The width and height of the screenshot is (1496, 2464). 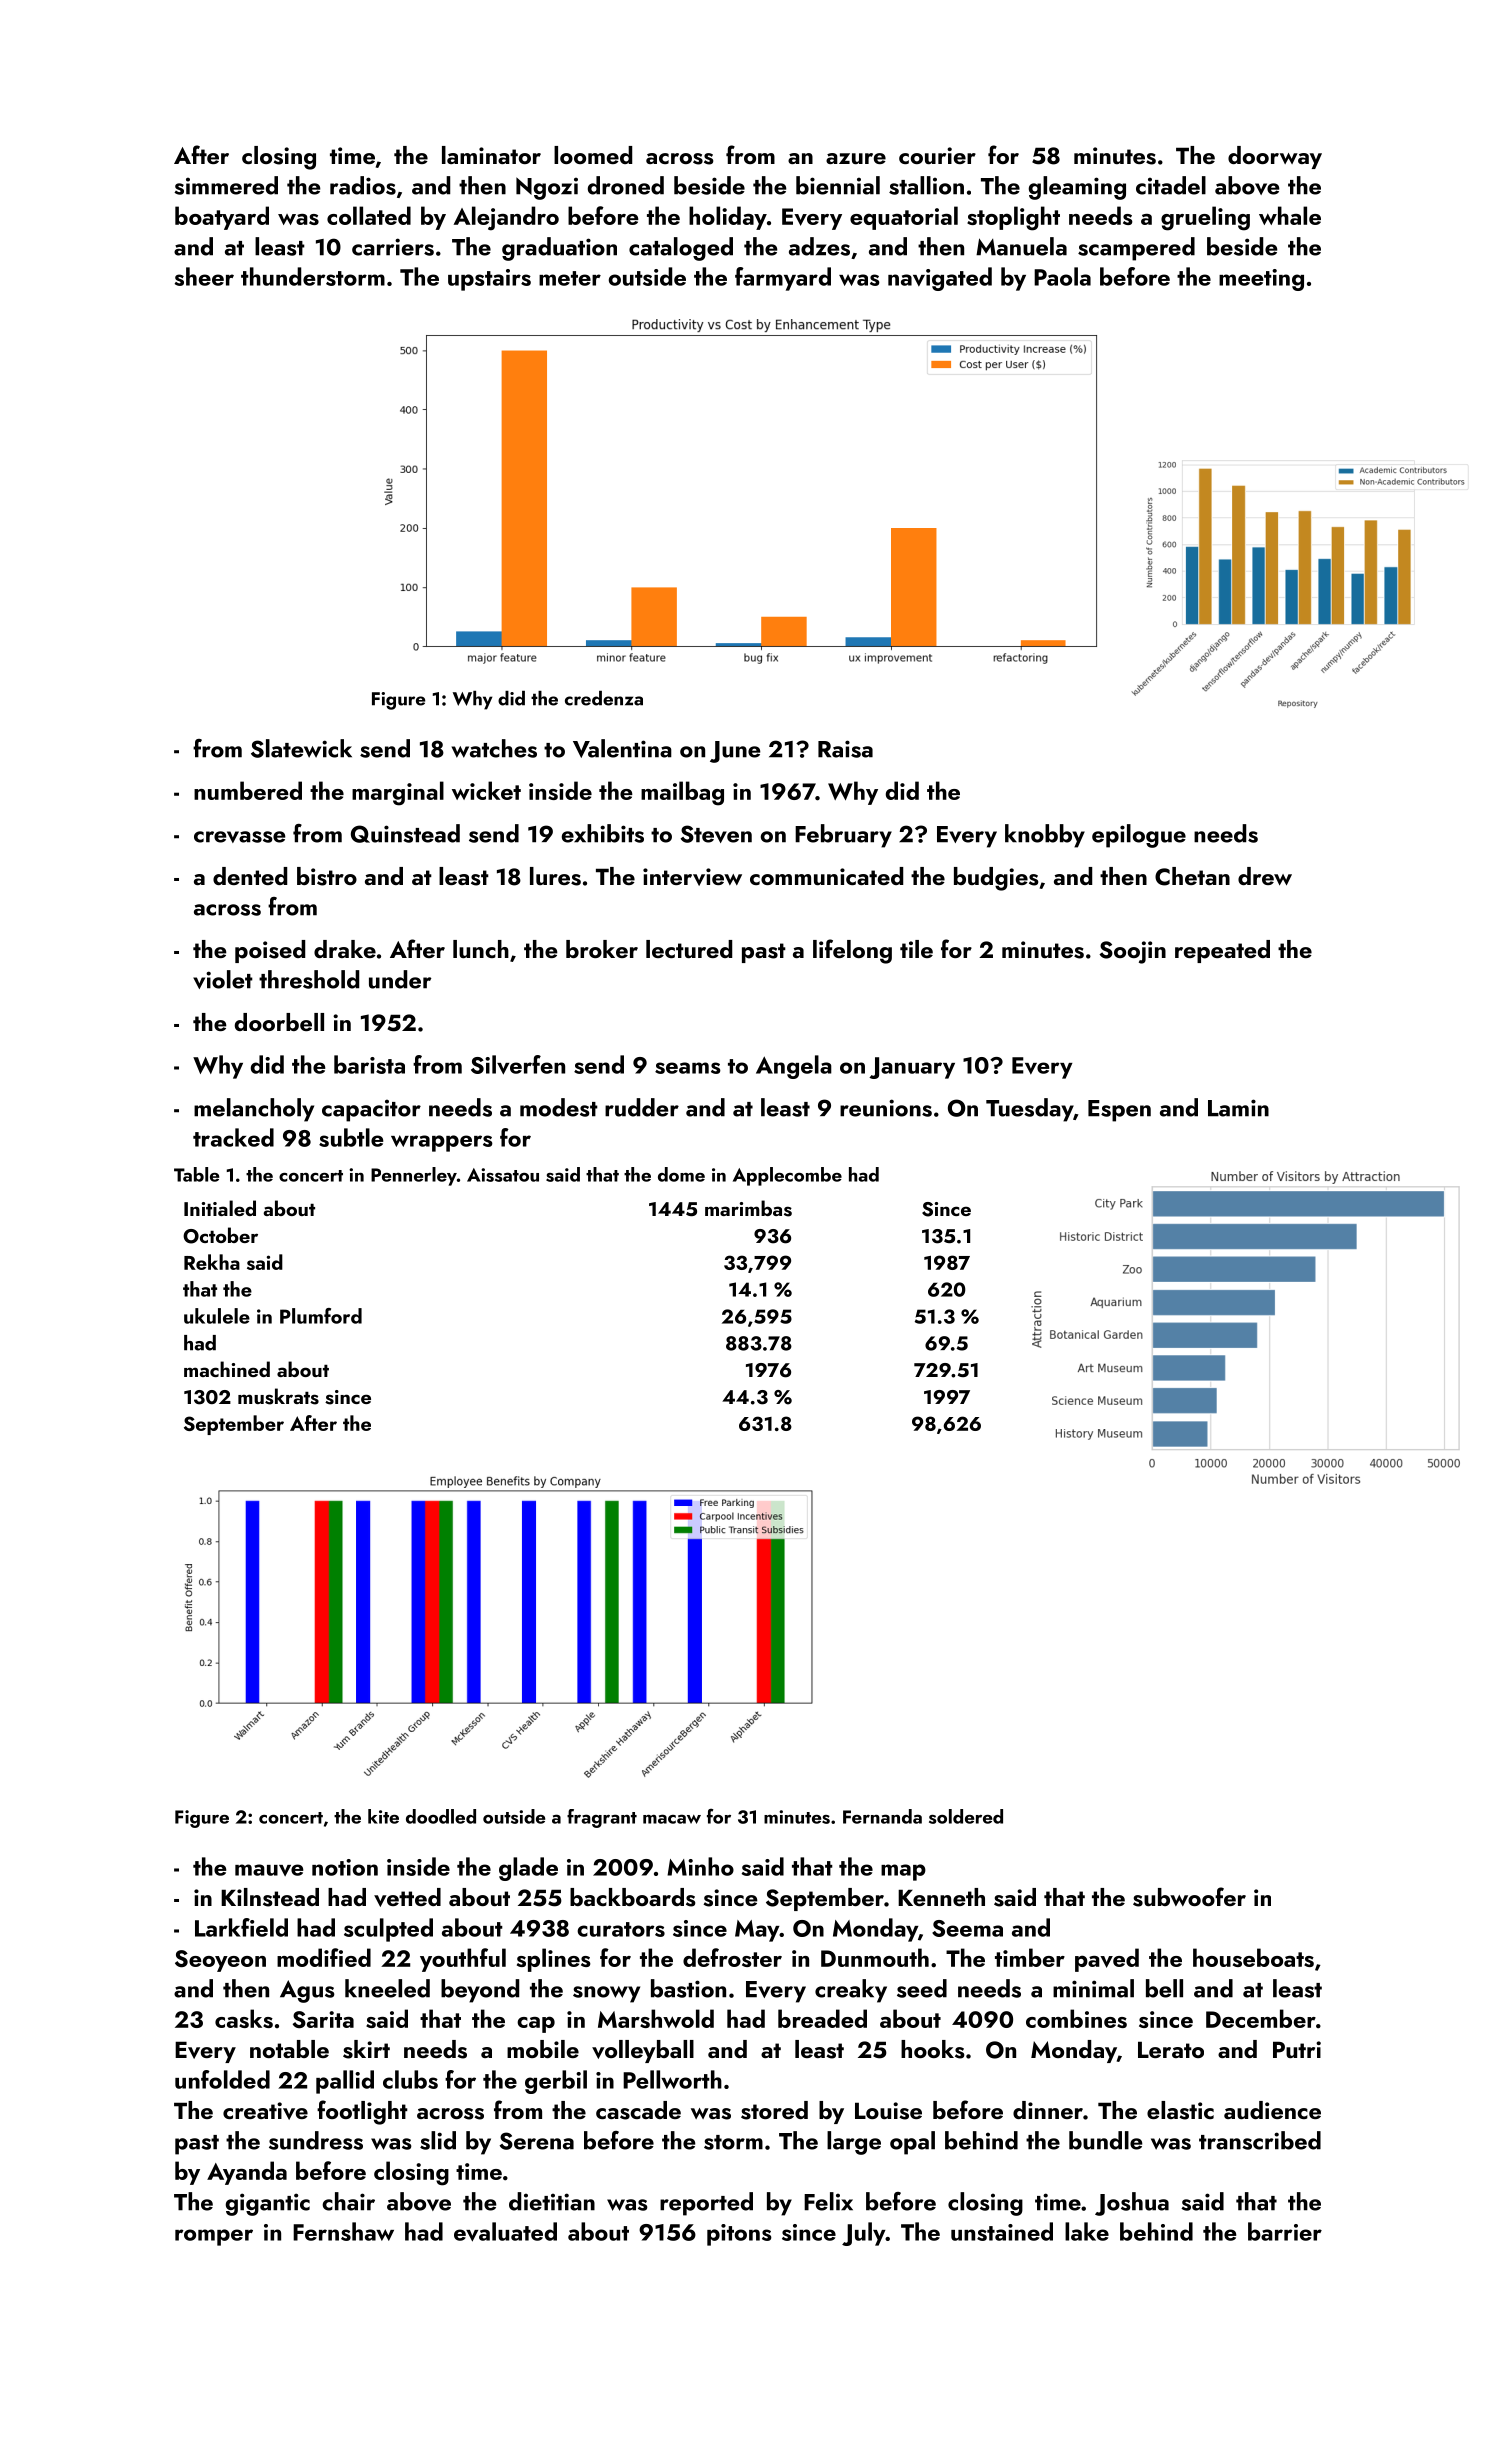 I want to click on marimbas, so click(x=748, y=1208).
